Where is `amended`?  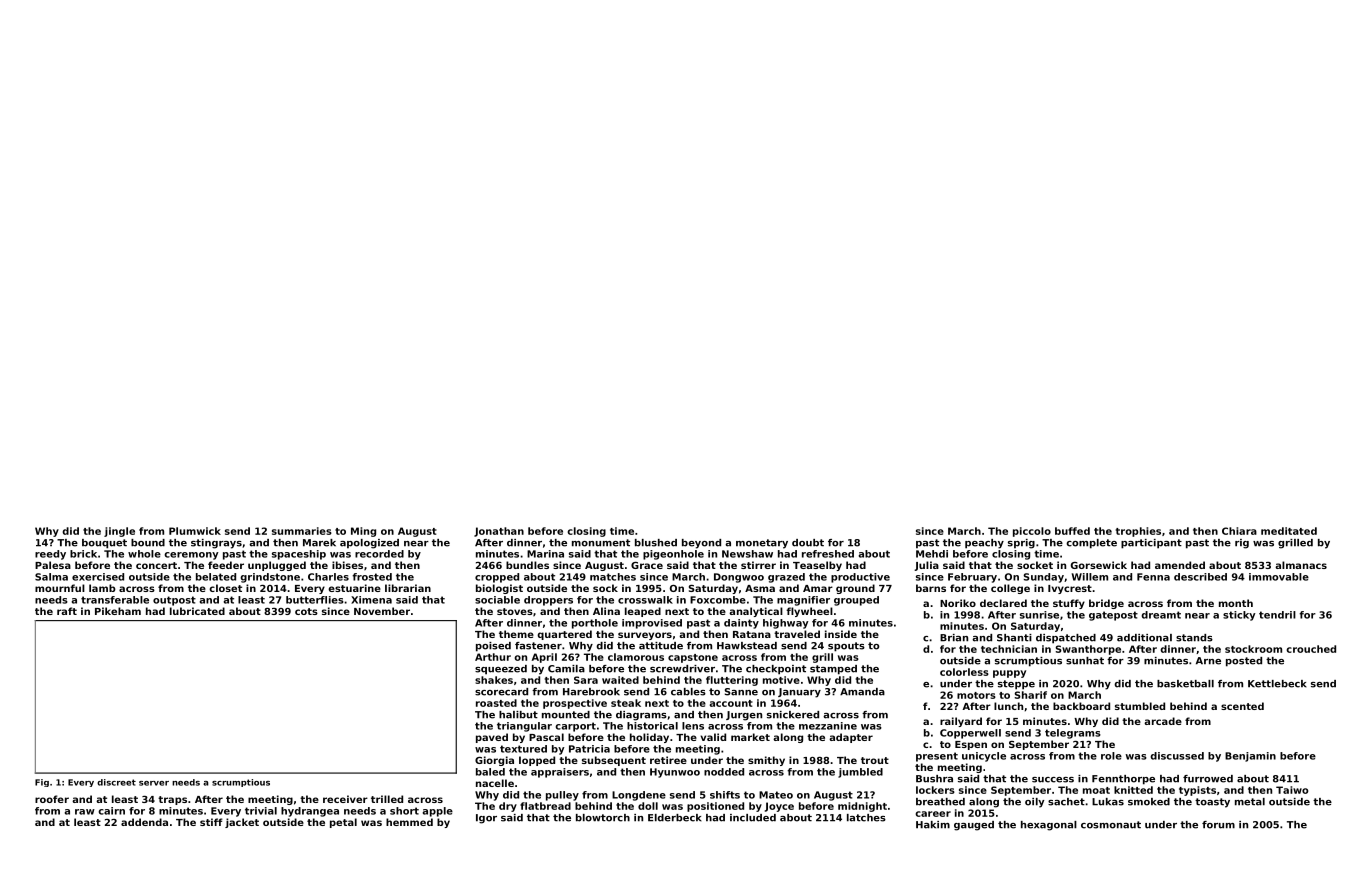
amended is located at coordinates (1180, 565).
